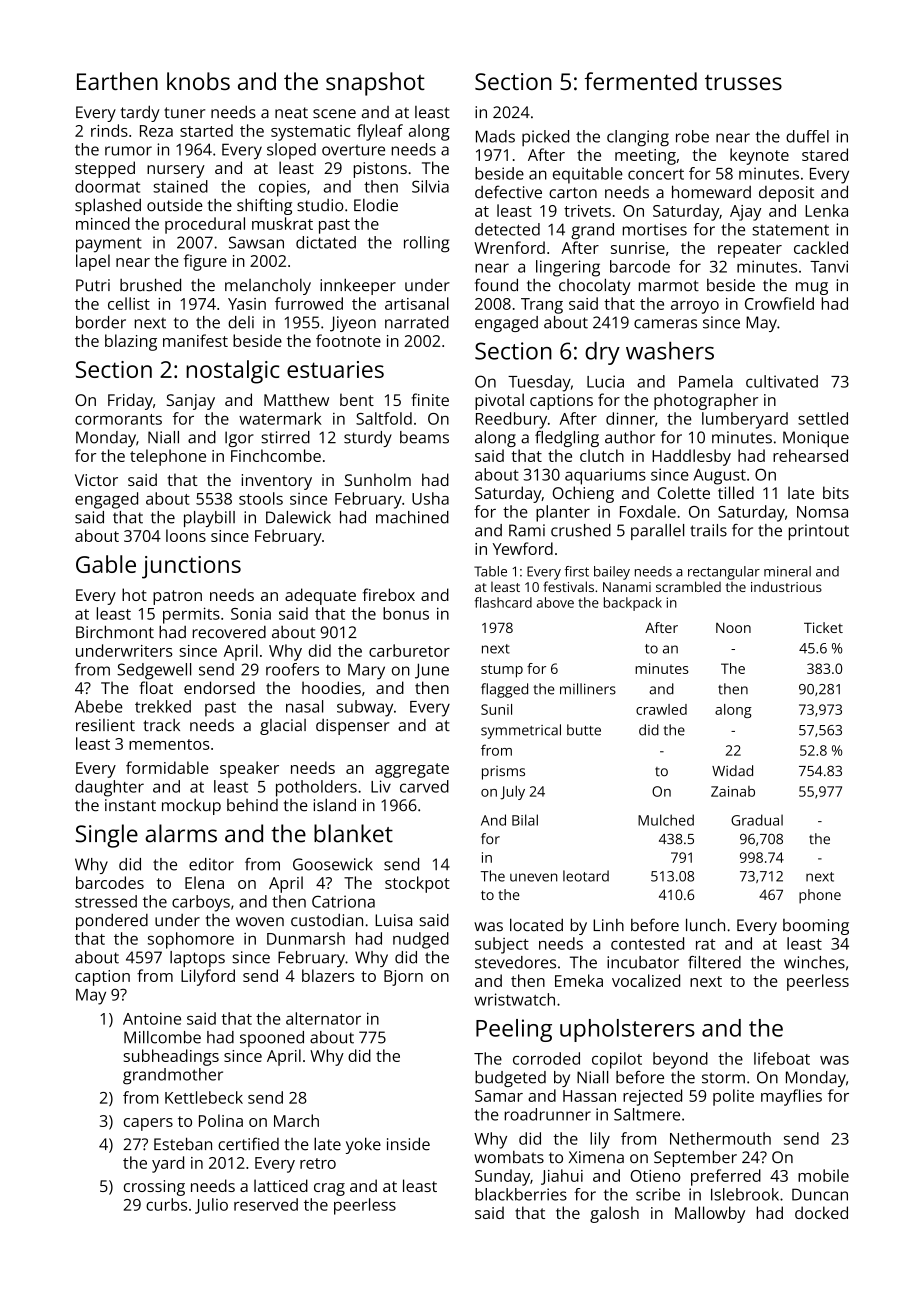  What do you see at coordinates (640, 81) in the screenshot?
I see `fermented` at bounding box center [640, 81].
